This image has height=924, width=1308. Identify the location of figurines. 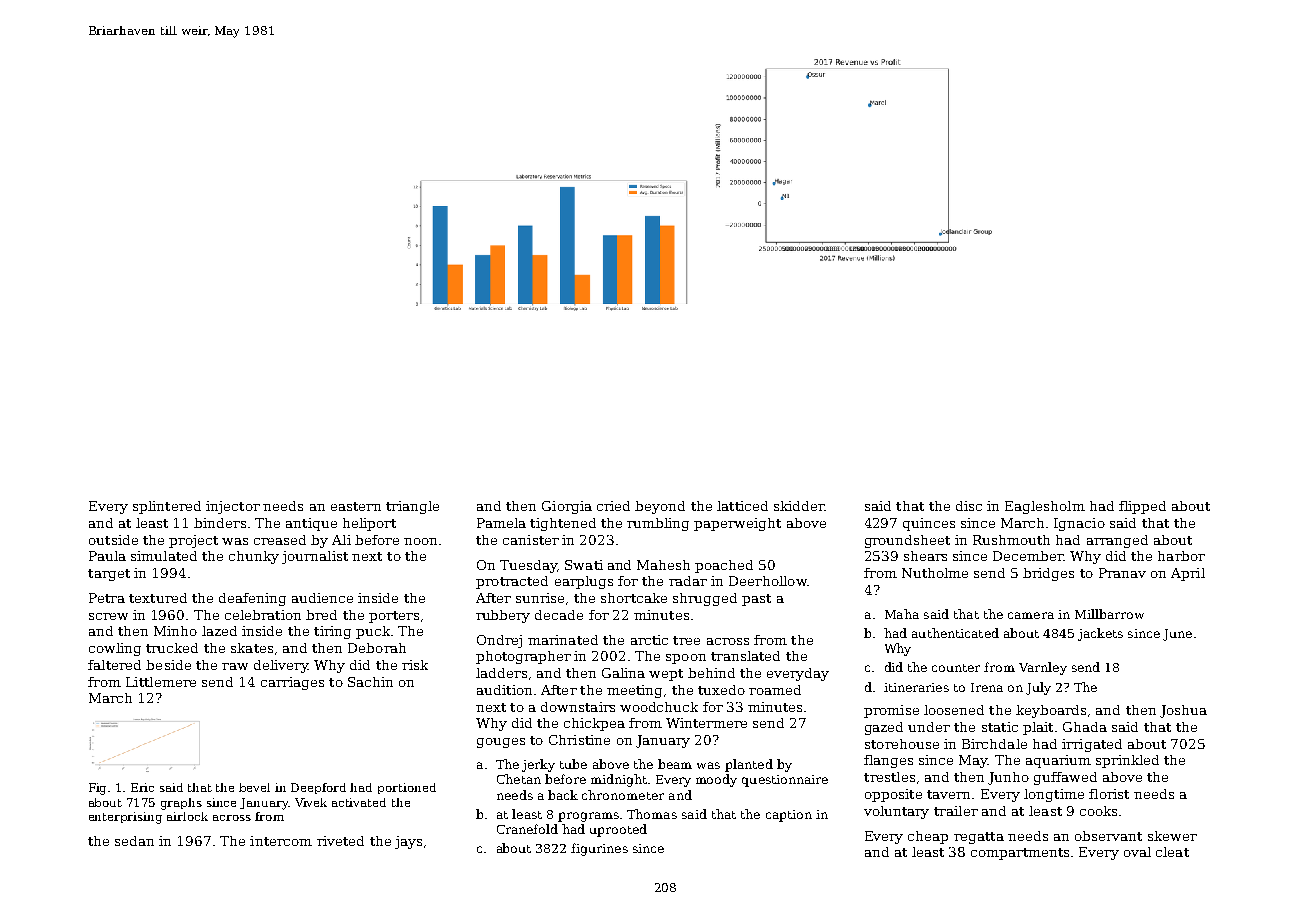
(599, 849).
